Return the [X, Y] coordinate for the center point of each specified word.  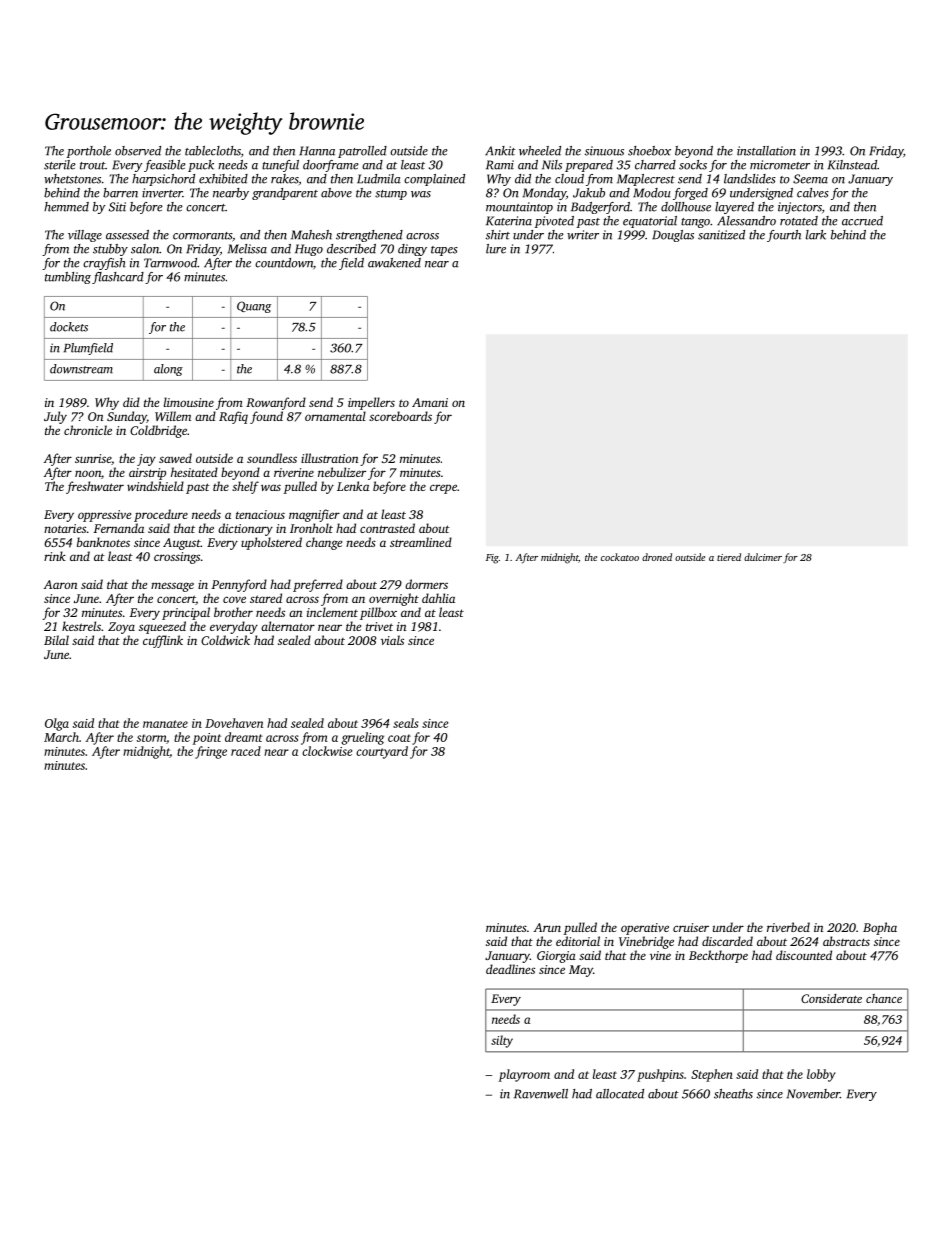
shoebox [649, 151]
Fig [492, 559]
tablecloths [213, 151]
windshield [155, 486]
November [813, 1094]
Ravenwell [541, 1094]
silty [502, 1041]
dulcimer [763, 557]
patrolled [362, 152]
